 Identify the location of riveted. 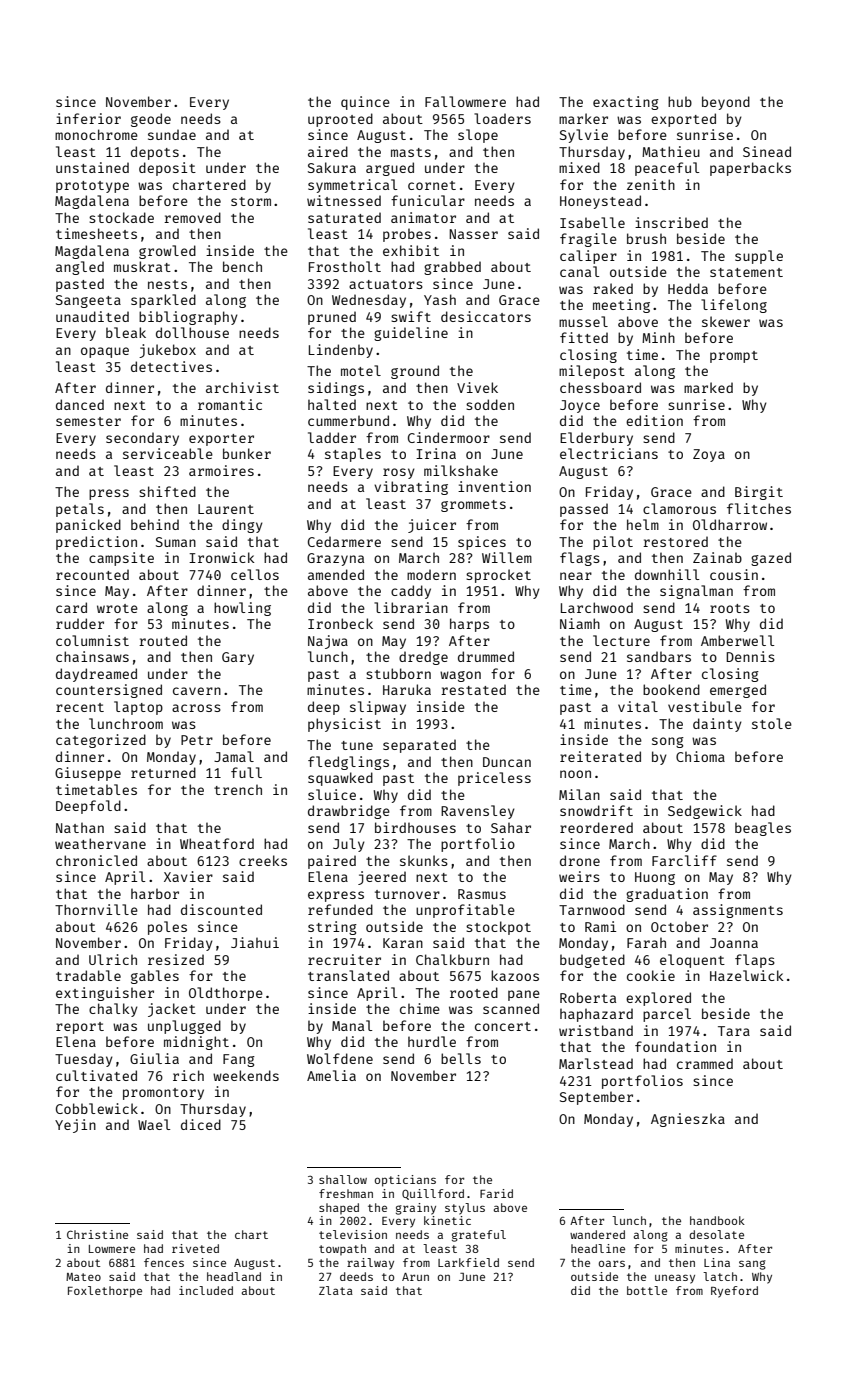
(195, 1248).
